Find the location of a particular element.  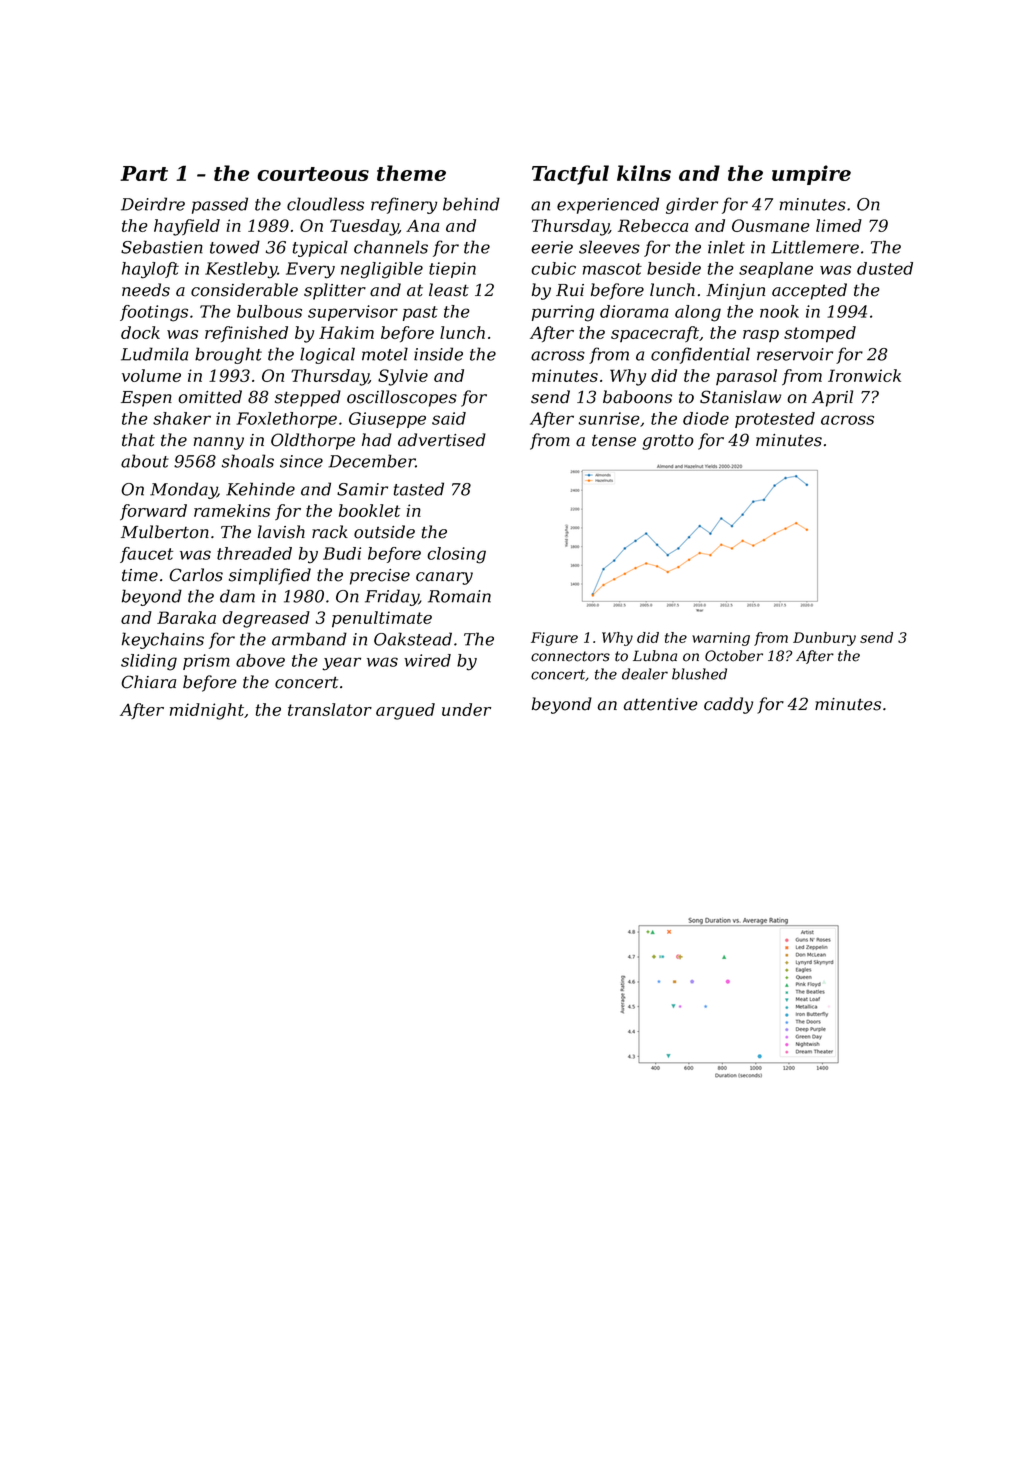

cubic is located at coordinates (553, 268).
